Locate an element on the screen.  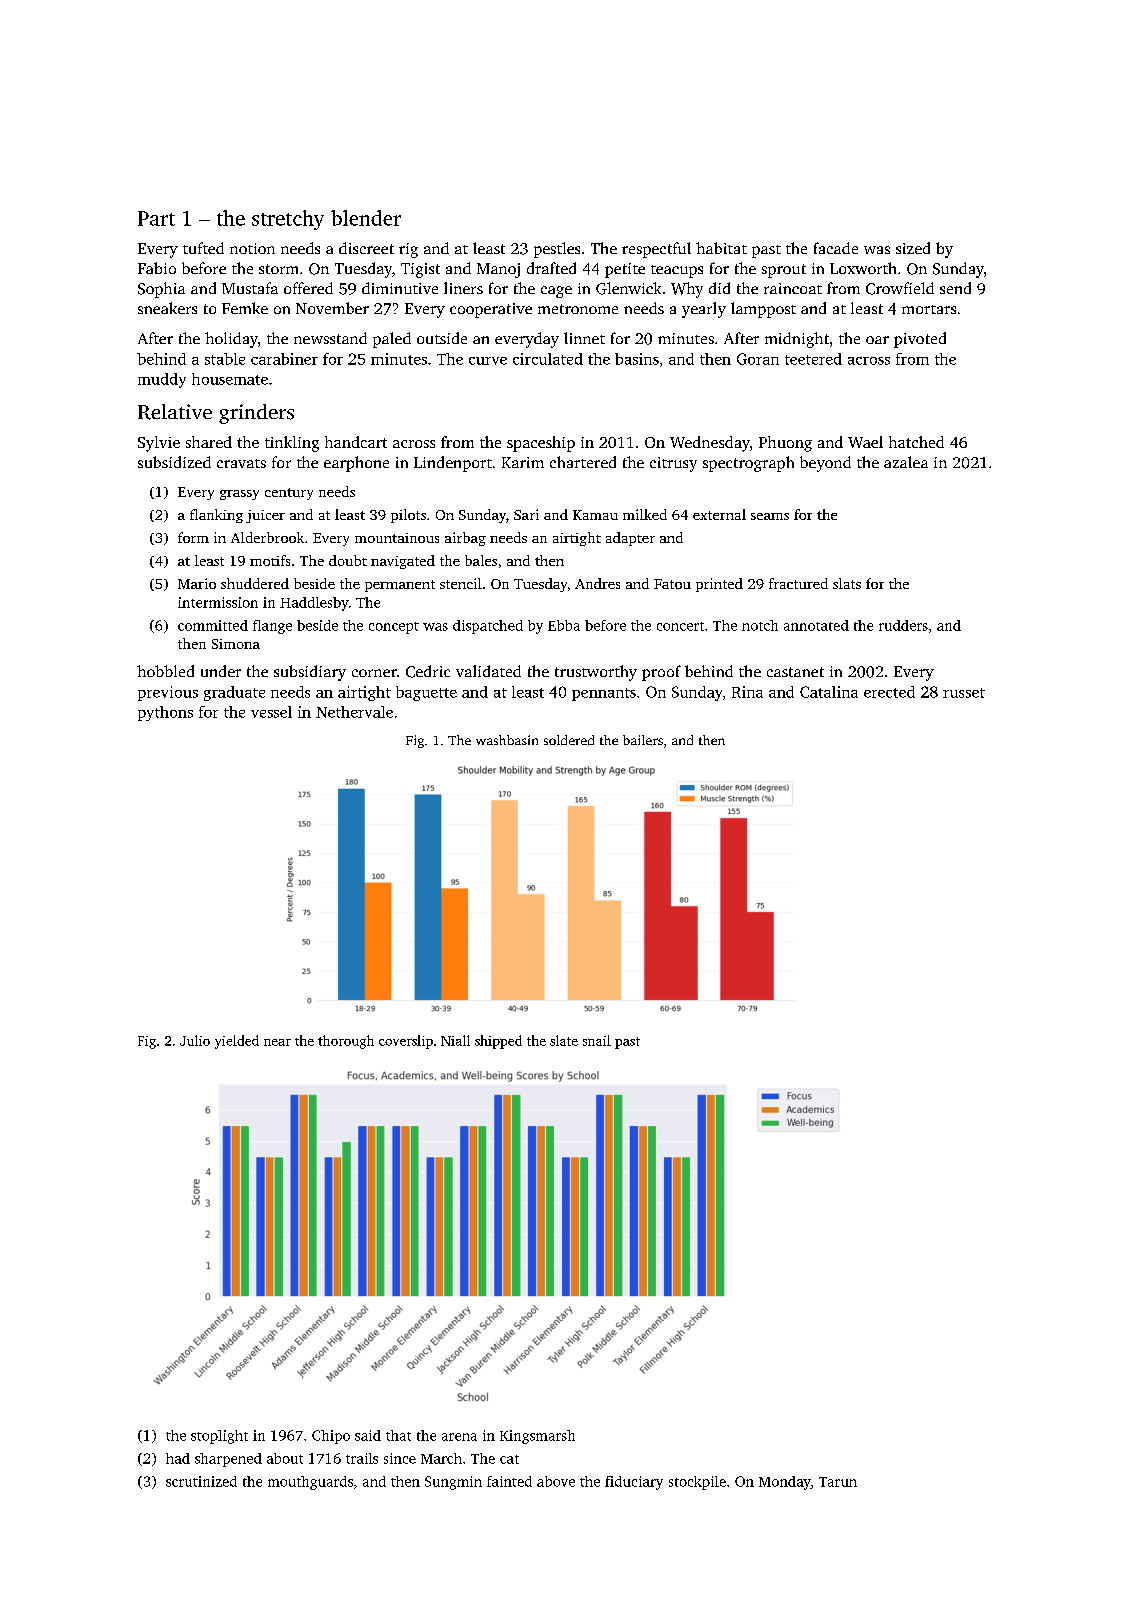
Niall is located at coordinates (455, 1040).
